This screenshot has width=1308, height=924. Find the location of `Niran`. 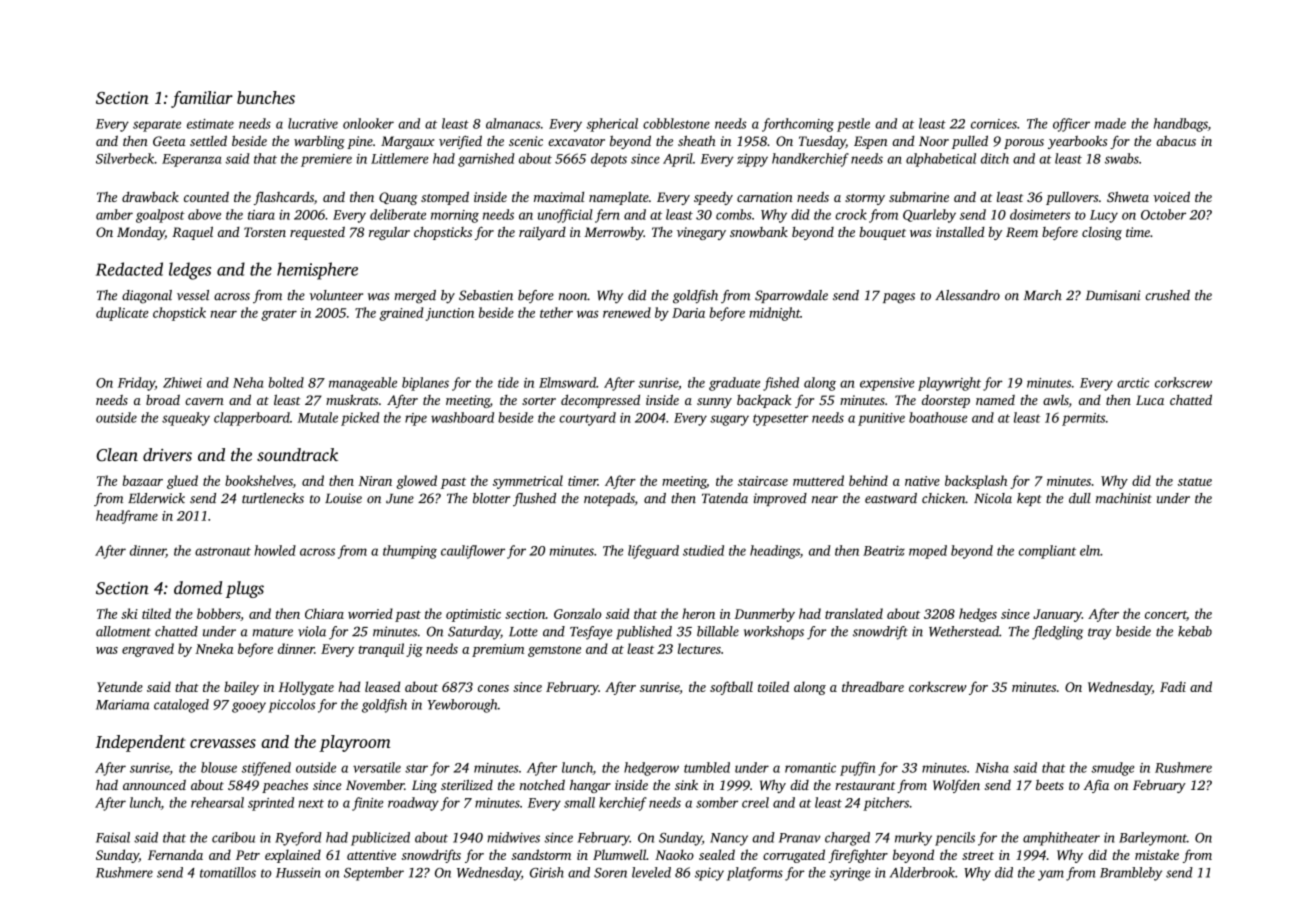

Niran is located at coordinates (375, 481).
